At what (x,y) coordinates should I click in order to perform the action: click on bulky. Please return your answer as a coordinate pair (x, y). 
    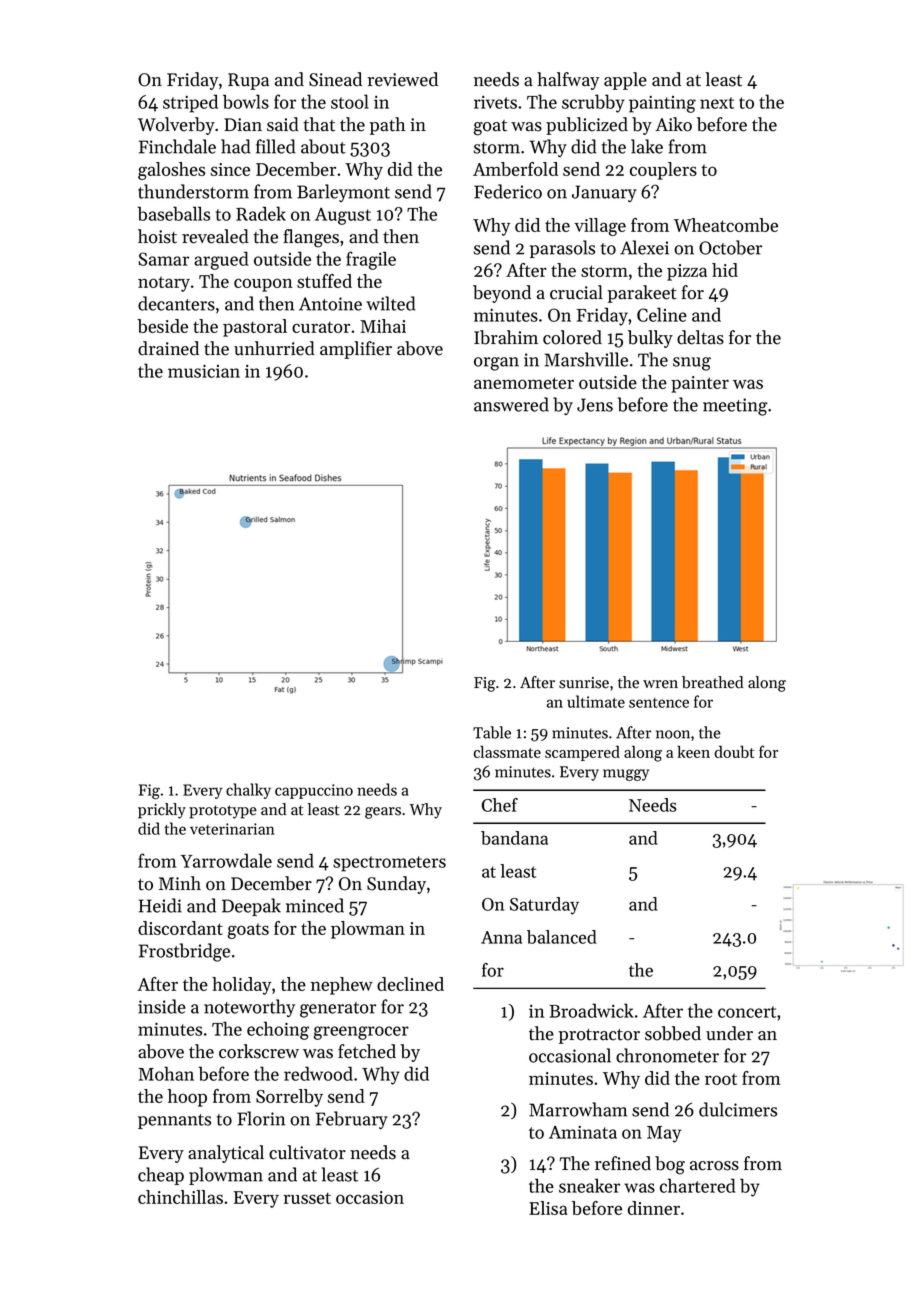
    Looking at the image, I should click on (650, 339).
